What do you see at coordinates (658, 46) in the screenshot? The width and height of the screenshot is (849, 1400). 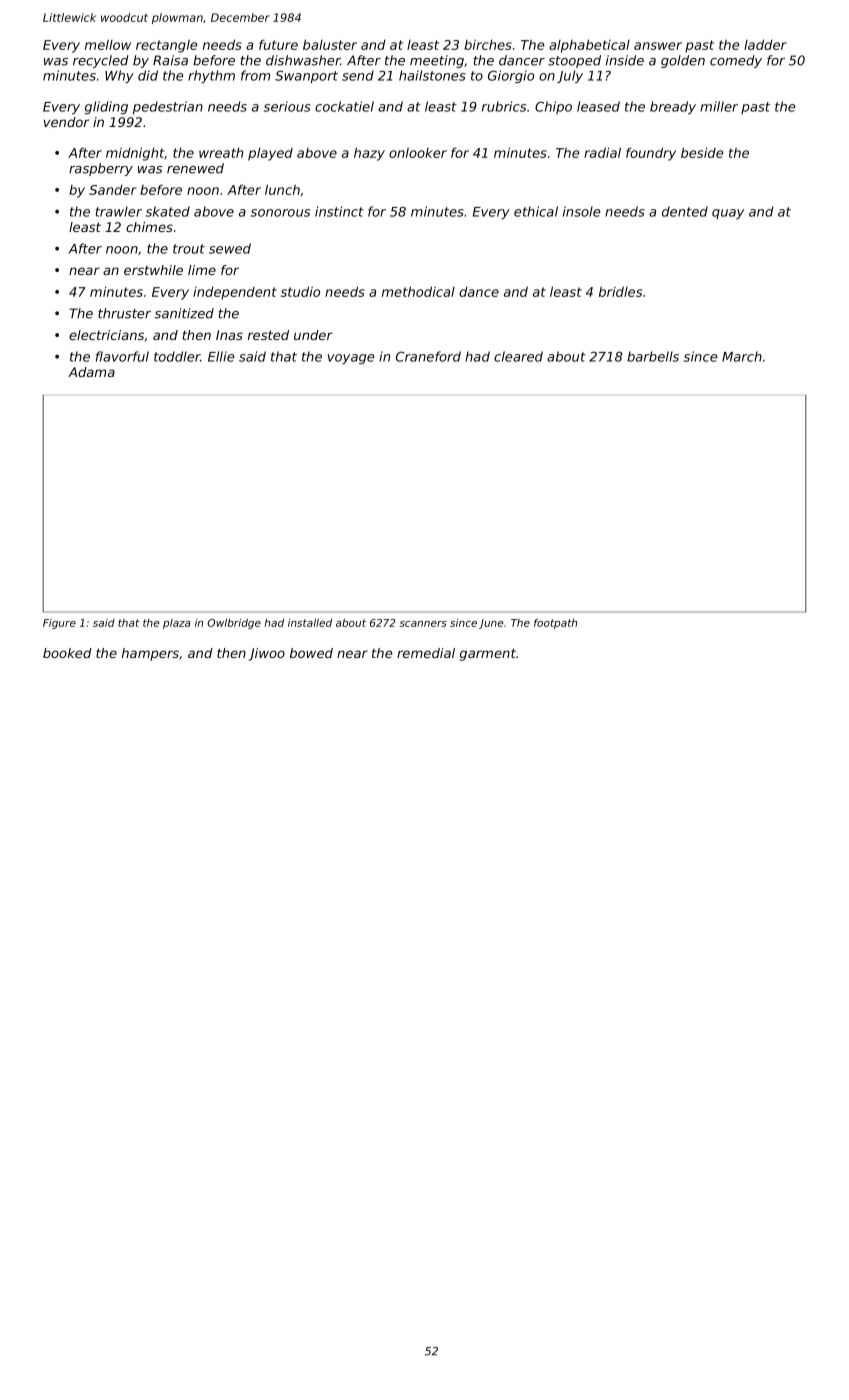 I see `answer` at bounding box center [658, 46].
